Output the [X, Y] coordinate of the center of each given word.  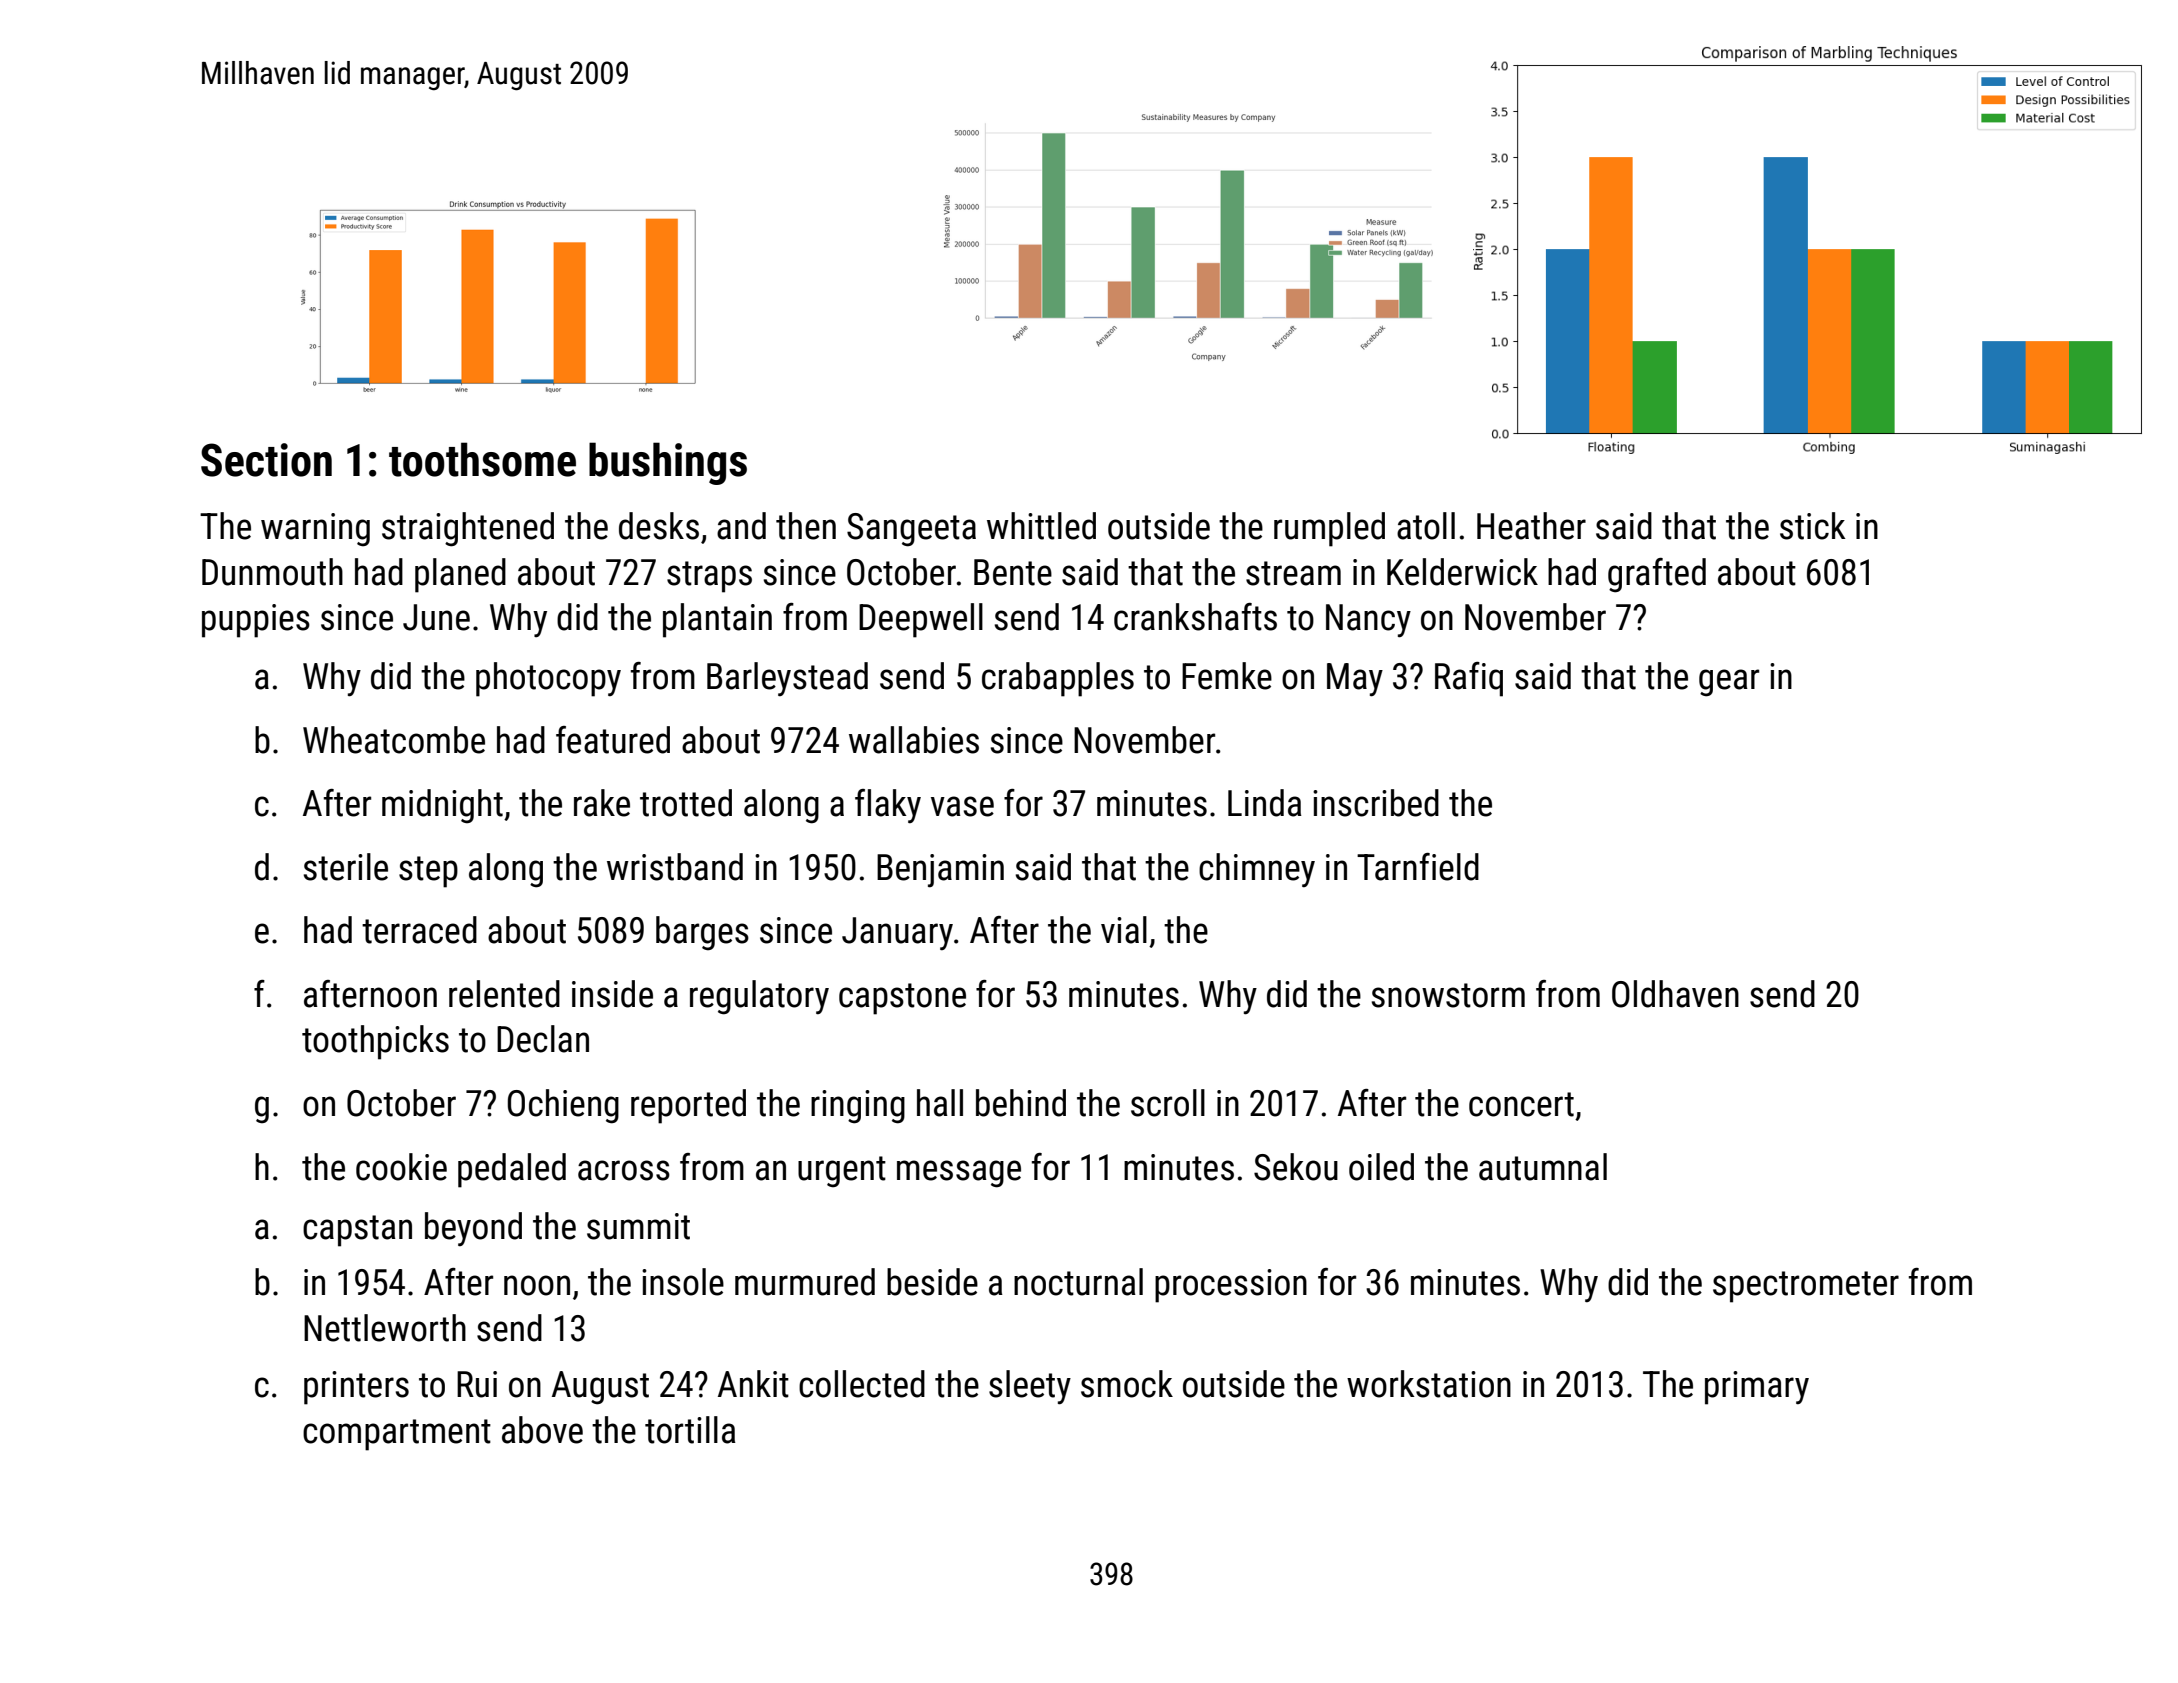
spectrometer [1806, 1287]
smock [1127, 1384]
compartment [397, 1435]
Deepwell [921, 620]
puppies [256, 621]
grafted [1657, 575]
